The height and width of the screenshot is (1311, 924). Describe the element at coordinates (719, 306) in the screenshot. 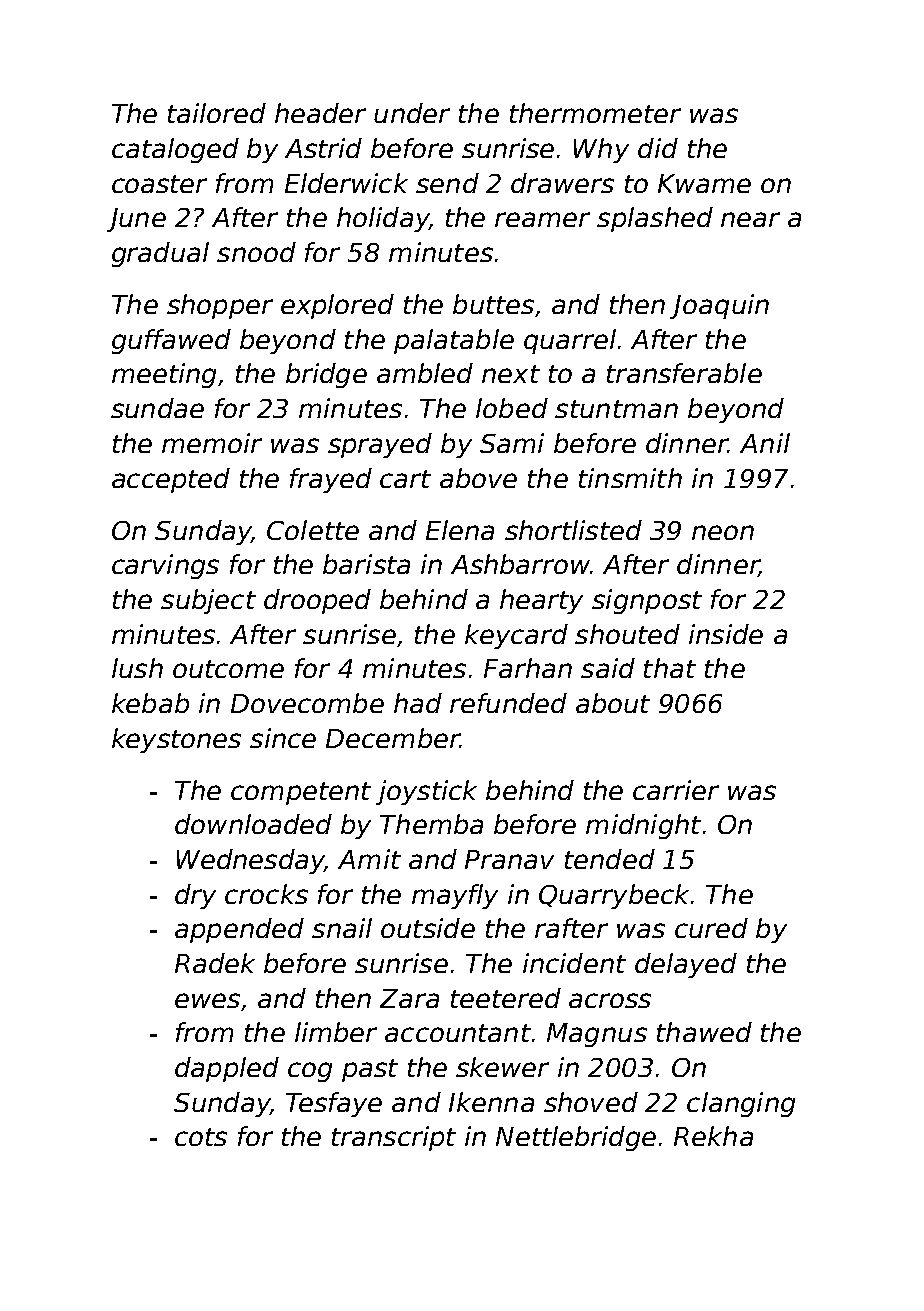

I see `Joaquin` at that location.
